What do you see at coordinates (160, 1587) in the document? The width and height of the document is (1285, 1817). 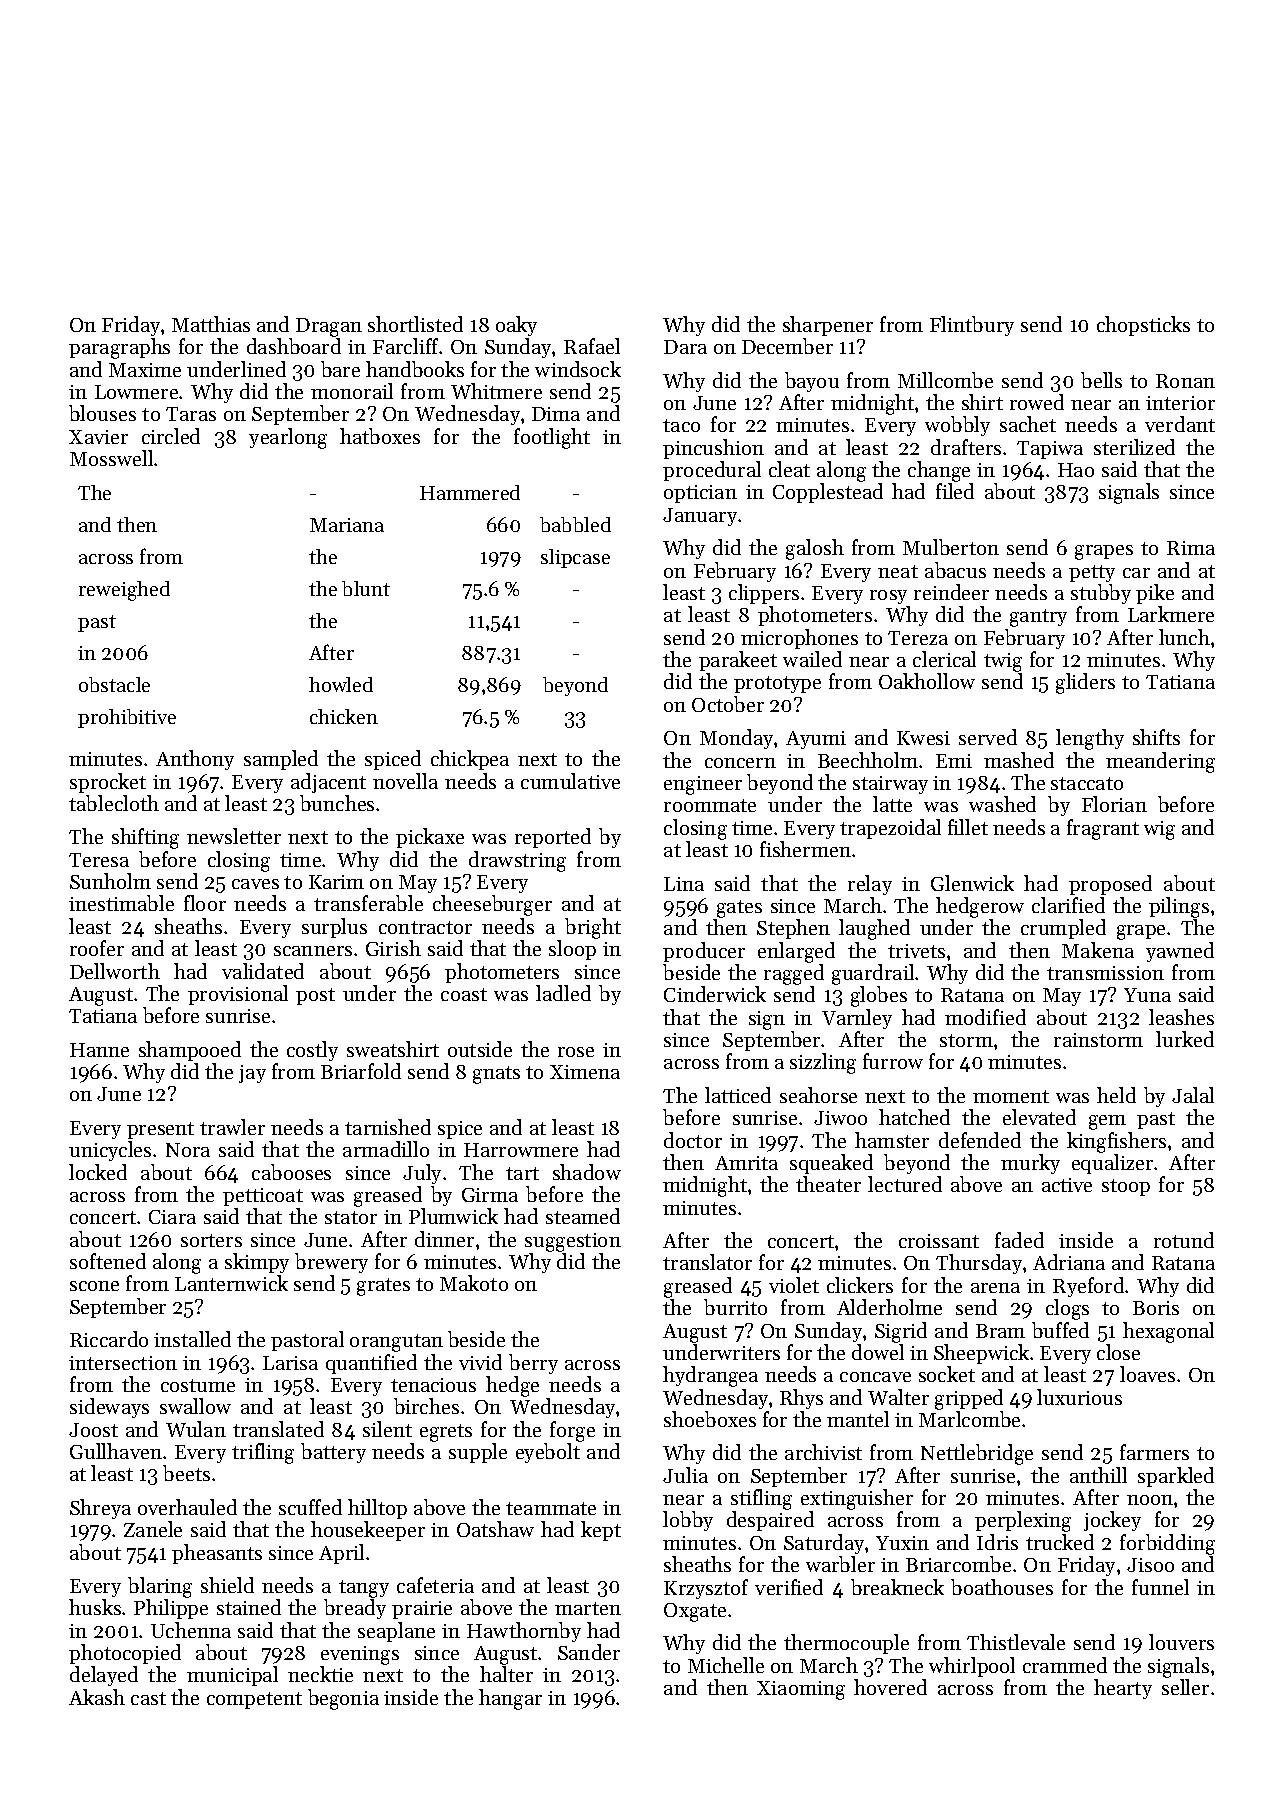 I see `blaring` at bounding box center [160, 1587].
